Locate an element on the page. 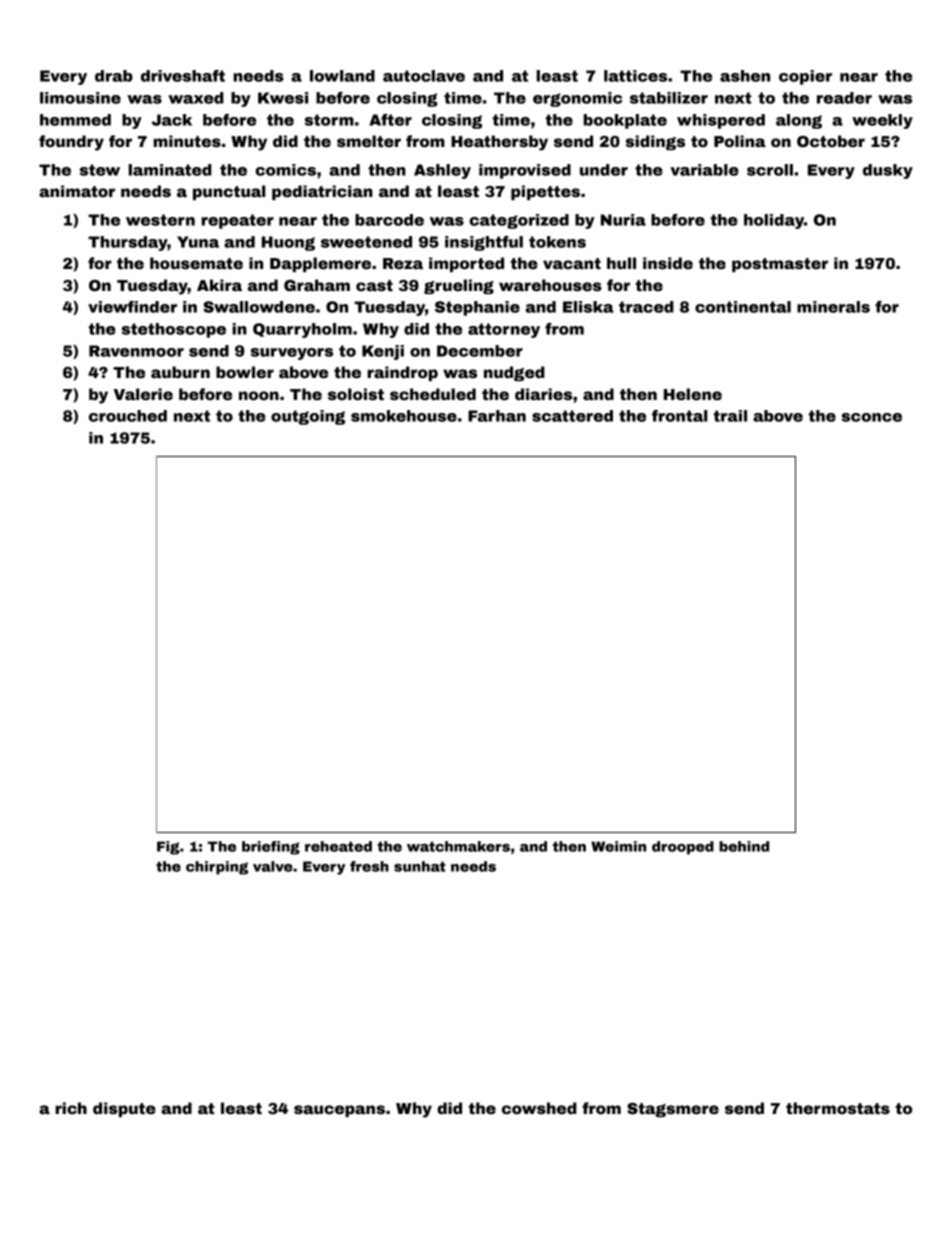 This page has width=952, height=1233. Fig is located at coordinates (168, 848).
